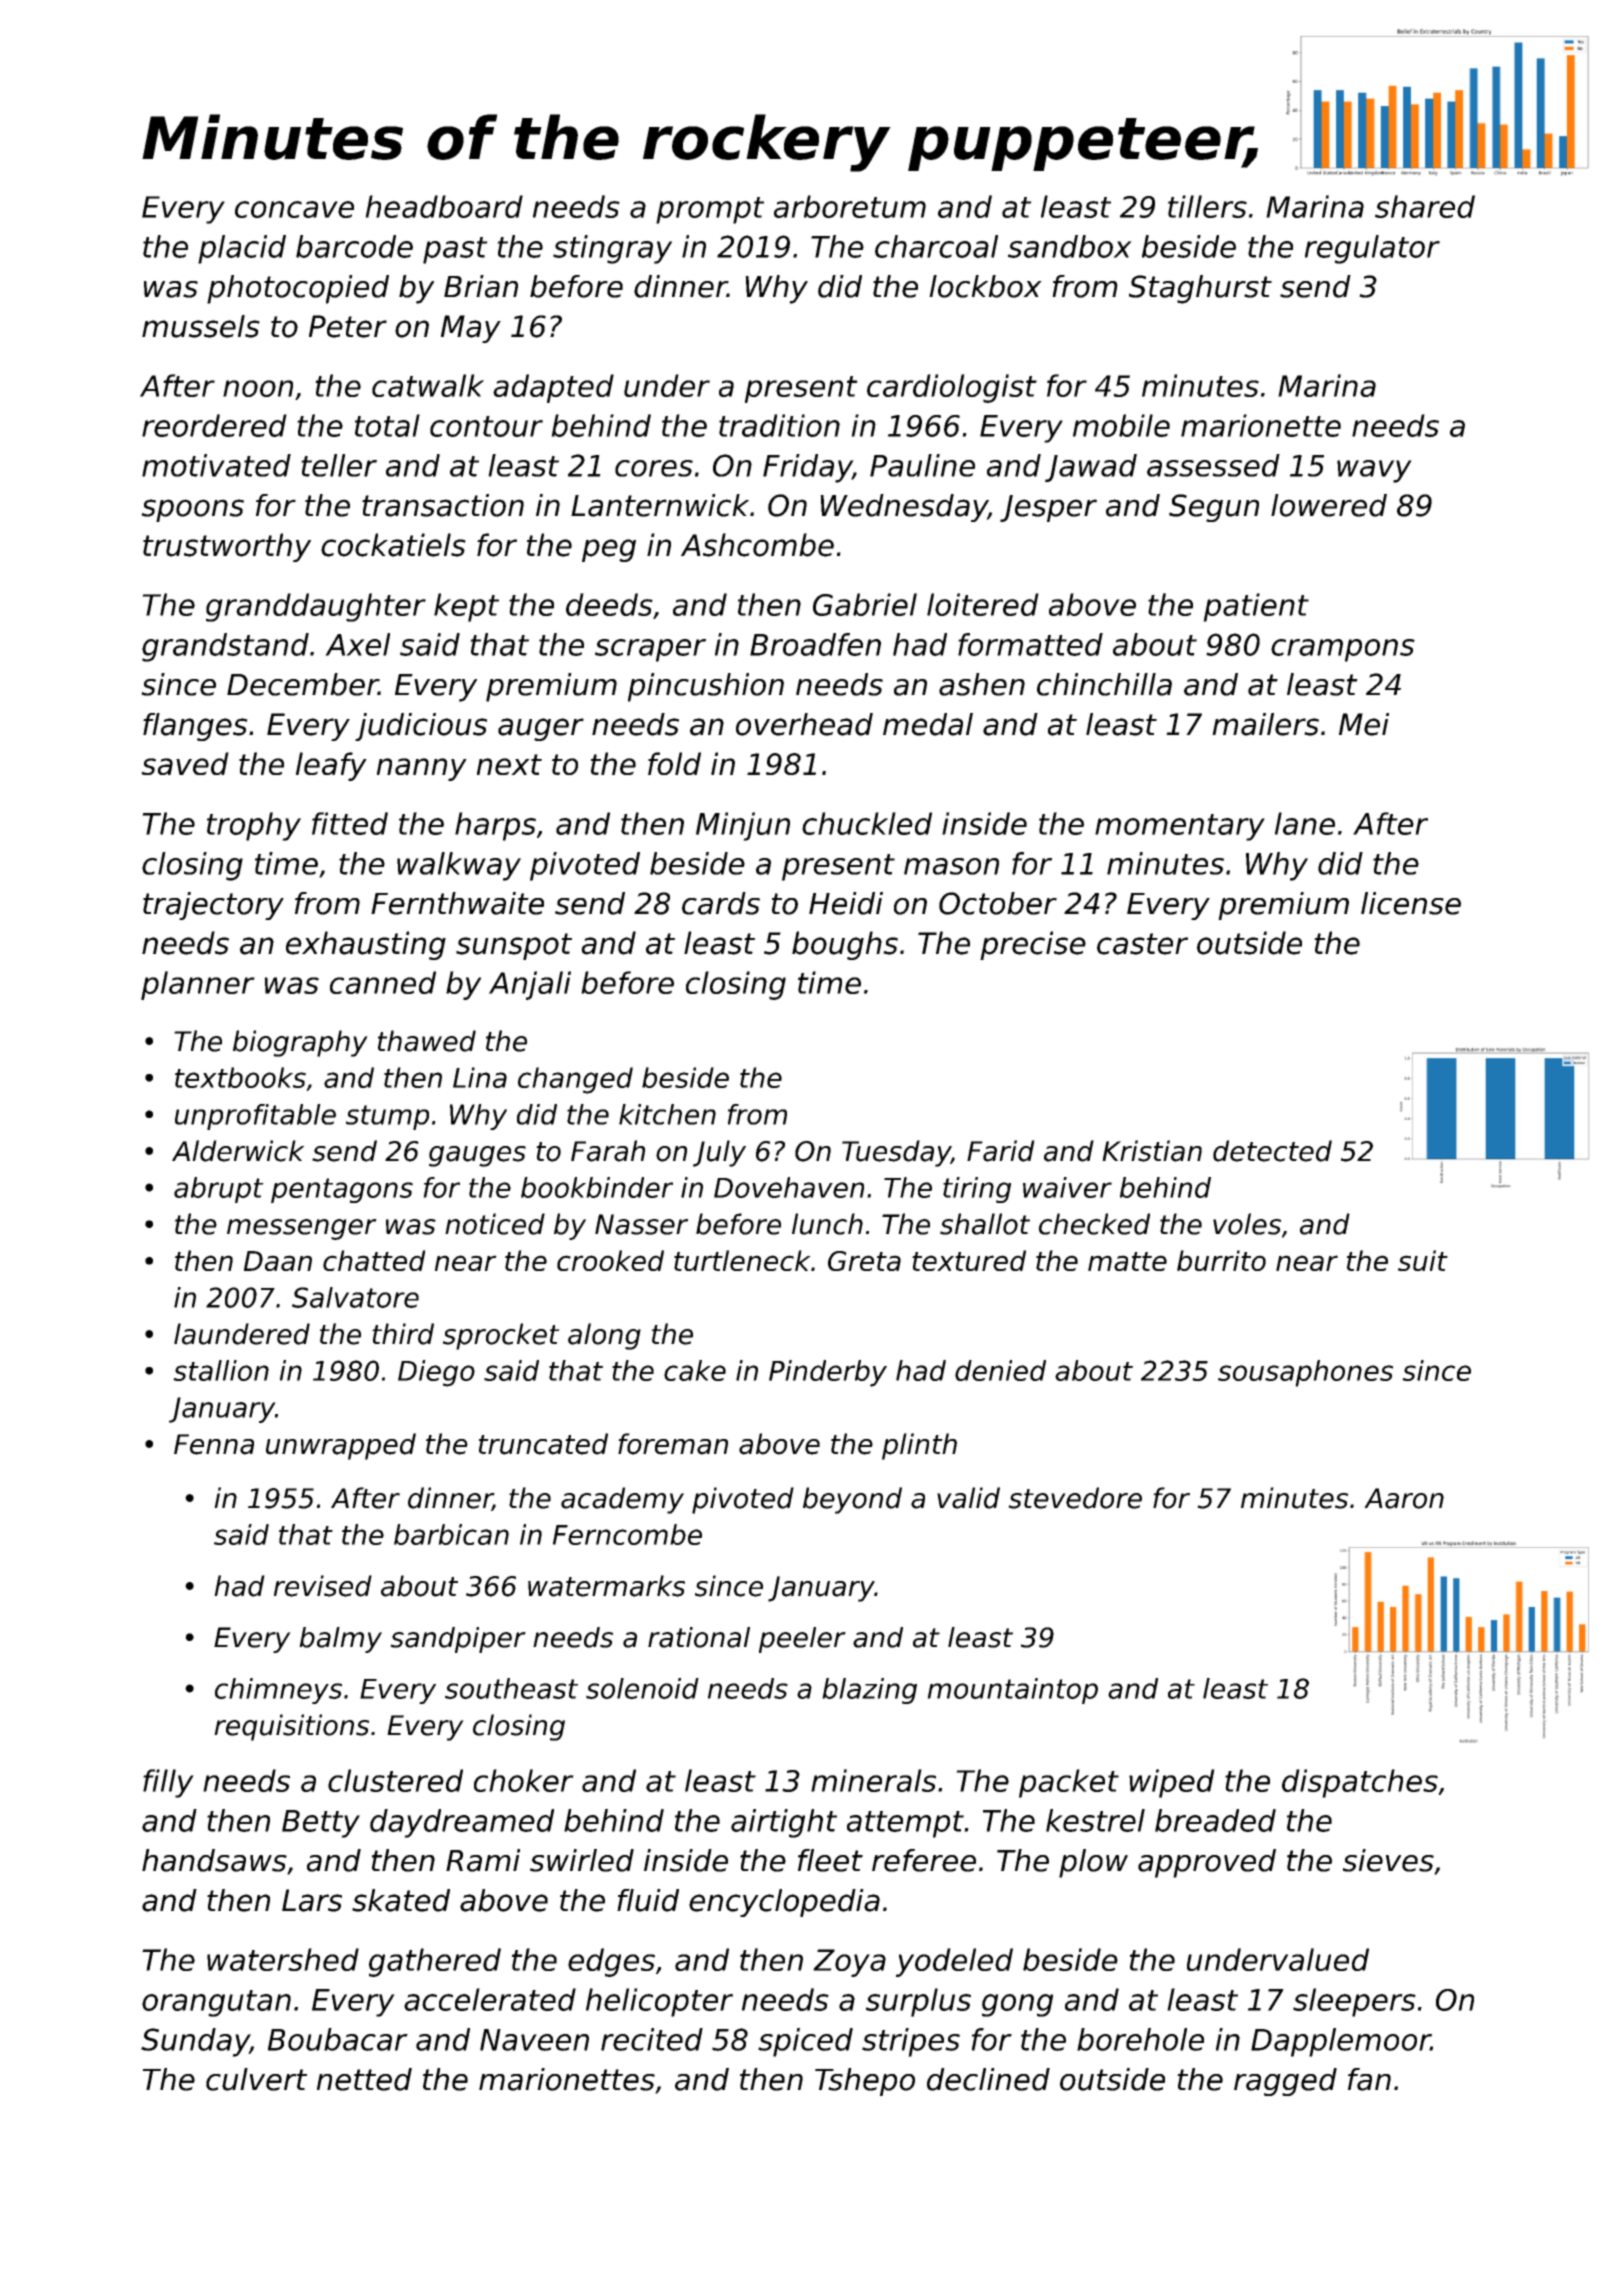 The image size is (1620, 2292). What do you see at coordinates (291, 1727) in the document?
I see `requisitions` at bounding box center [291, 1727].
